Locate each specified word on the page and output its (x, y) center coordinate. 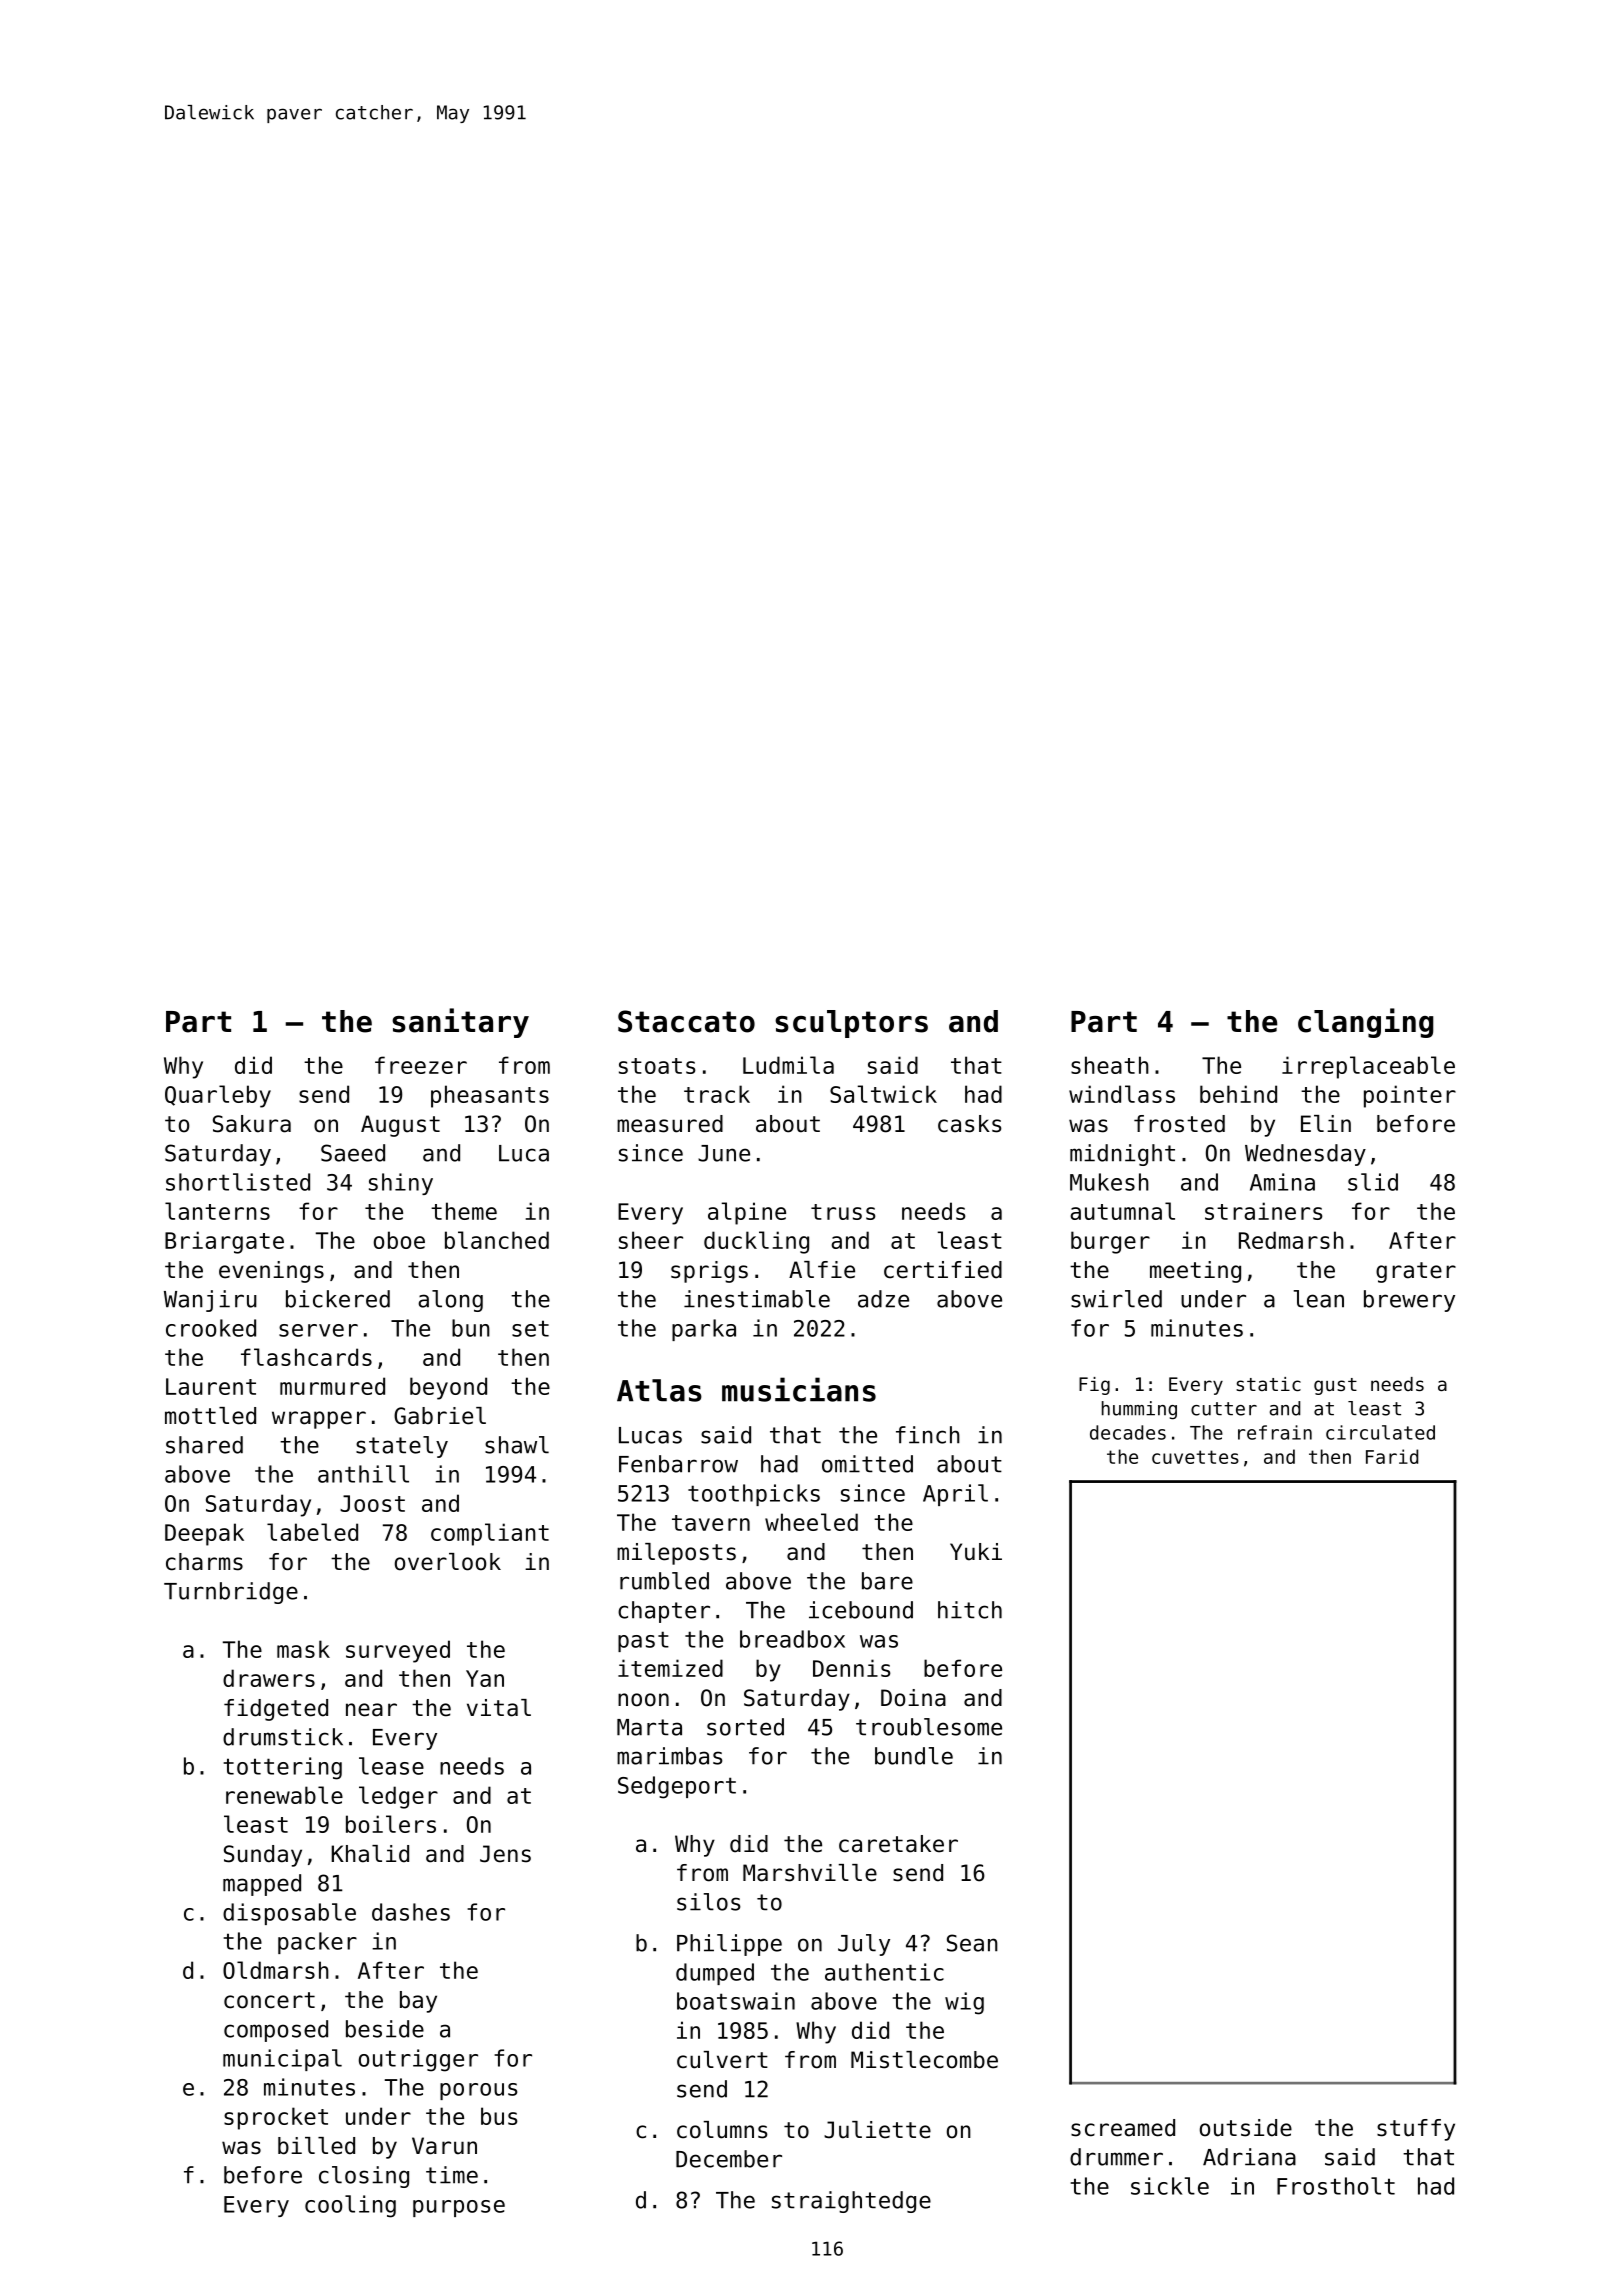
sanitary (460, 1023)
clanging (1366, 1023)
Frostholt (1336, 2186)
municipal (282, 2060)
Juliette (877, 2130)
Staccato (686, 1021)
